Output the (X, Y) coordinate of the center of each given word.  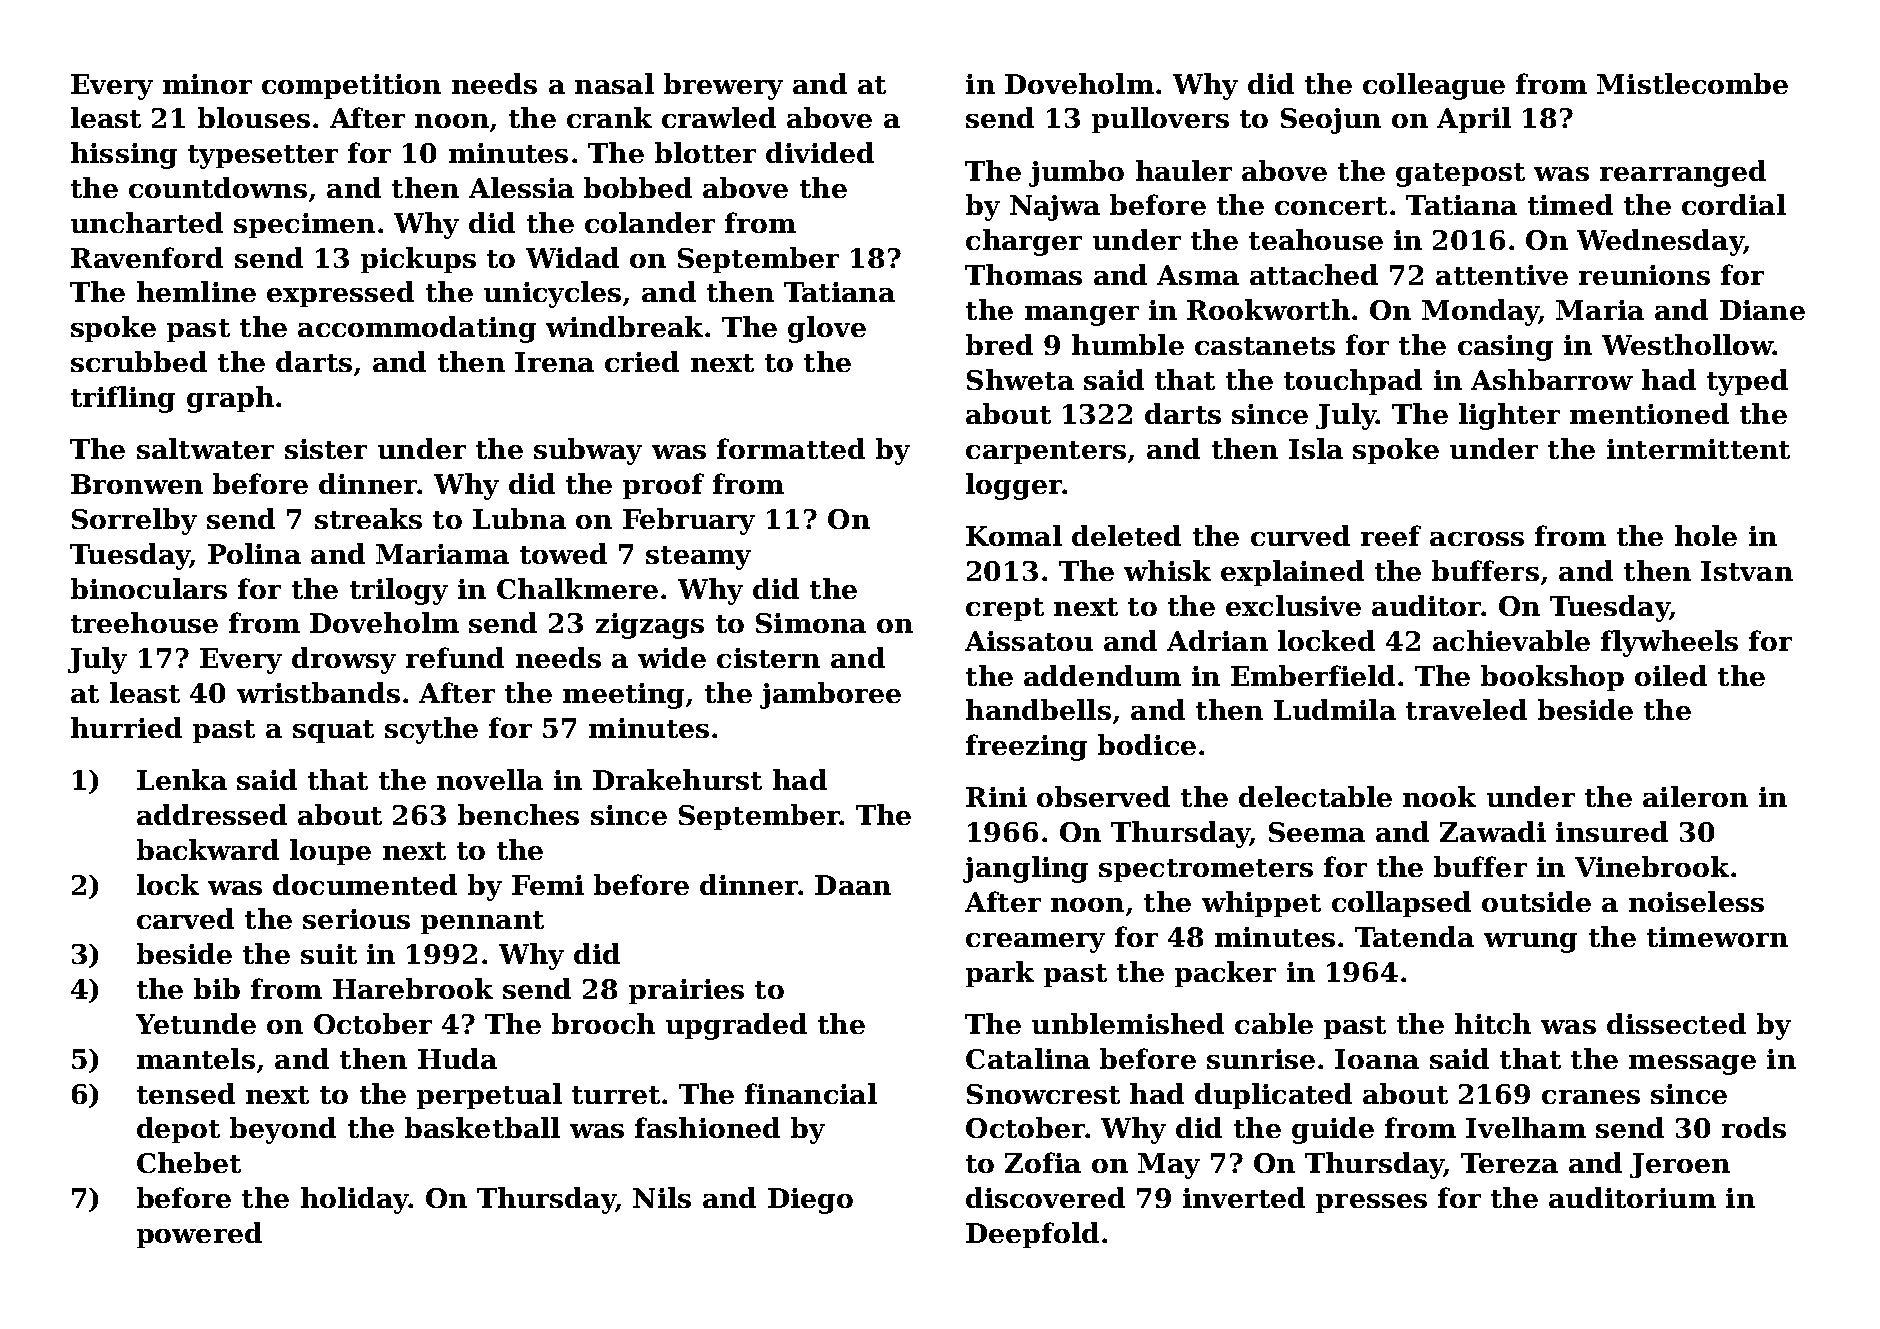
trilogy (399, 591)
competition (351, 86)
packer (1225, 974)
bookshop (1552, 678)
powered (199, 1235)
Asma (1198, 275)
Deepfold (1032, 1235)
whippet (1261, 904)
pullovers (1160, 120)
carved (185, 918)
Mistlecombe (1692, 83)
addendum (1102, 675)
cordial (1734, 204)
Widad (572, 257)
